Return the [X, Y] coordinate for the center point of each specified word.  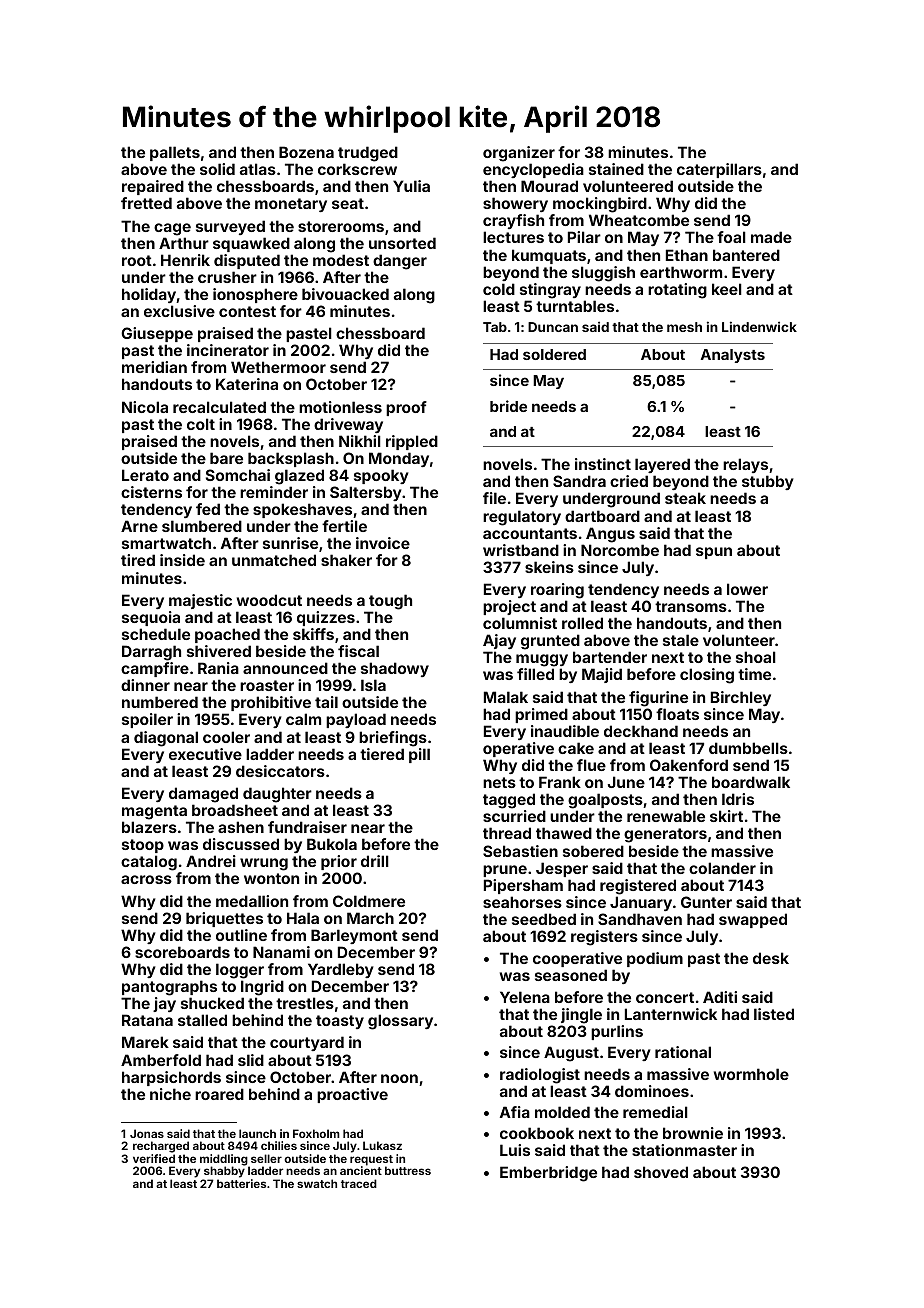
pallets [175, 153]
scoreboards [182, 952]
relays [745, 465]
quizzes [326, 618]
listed [774, 1014]
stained [616, 169]
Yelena [525, 997]
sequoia [151, 618]
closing [707, 676]
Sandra [579, 481]
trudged [368, 154]
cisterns [151, 492]
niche [170, 1094]
